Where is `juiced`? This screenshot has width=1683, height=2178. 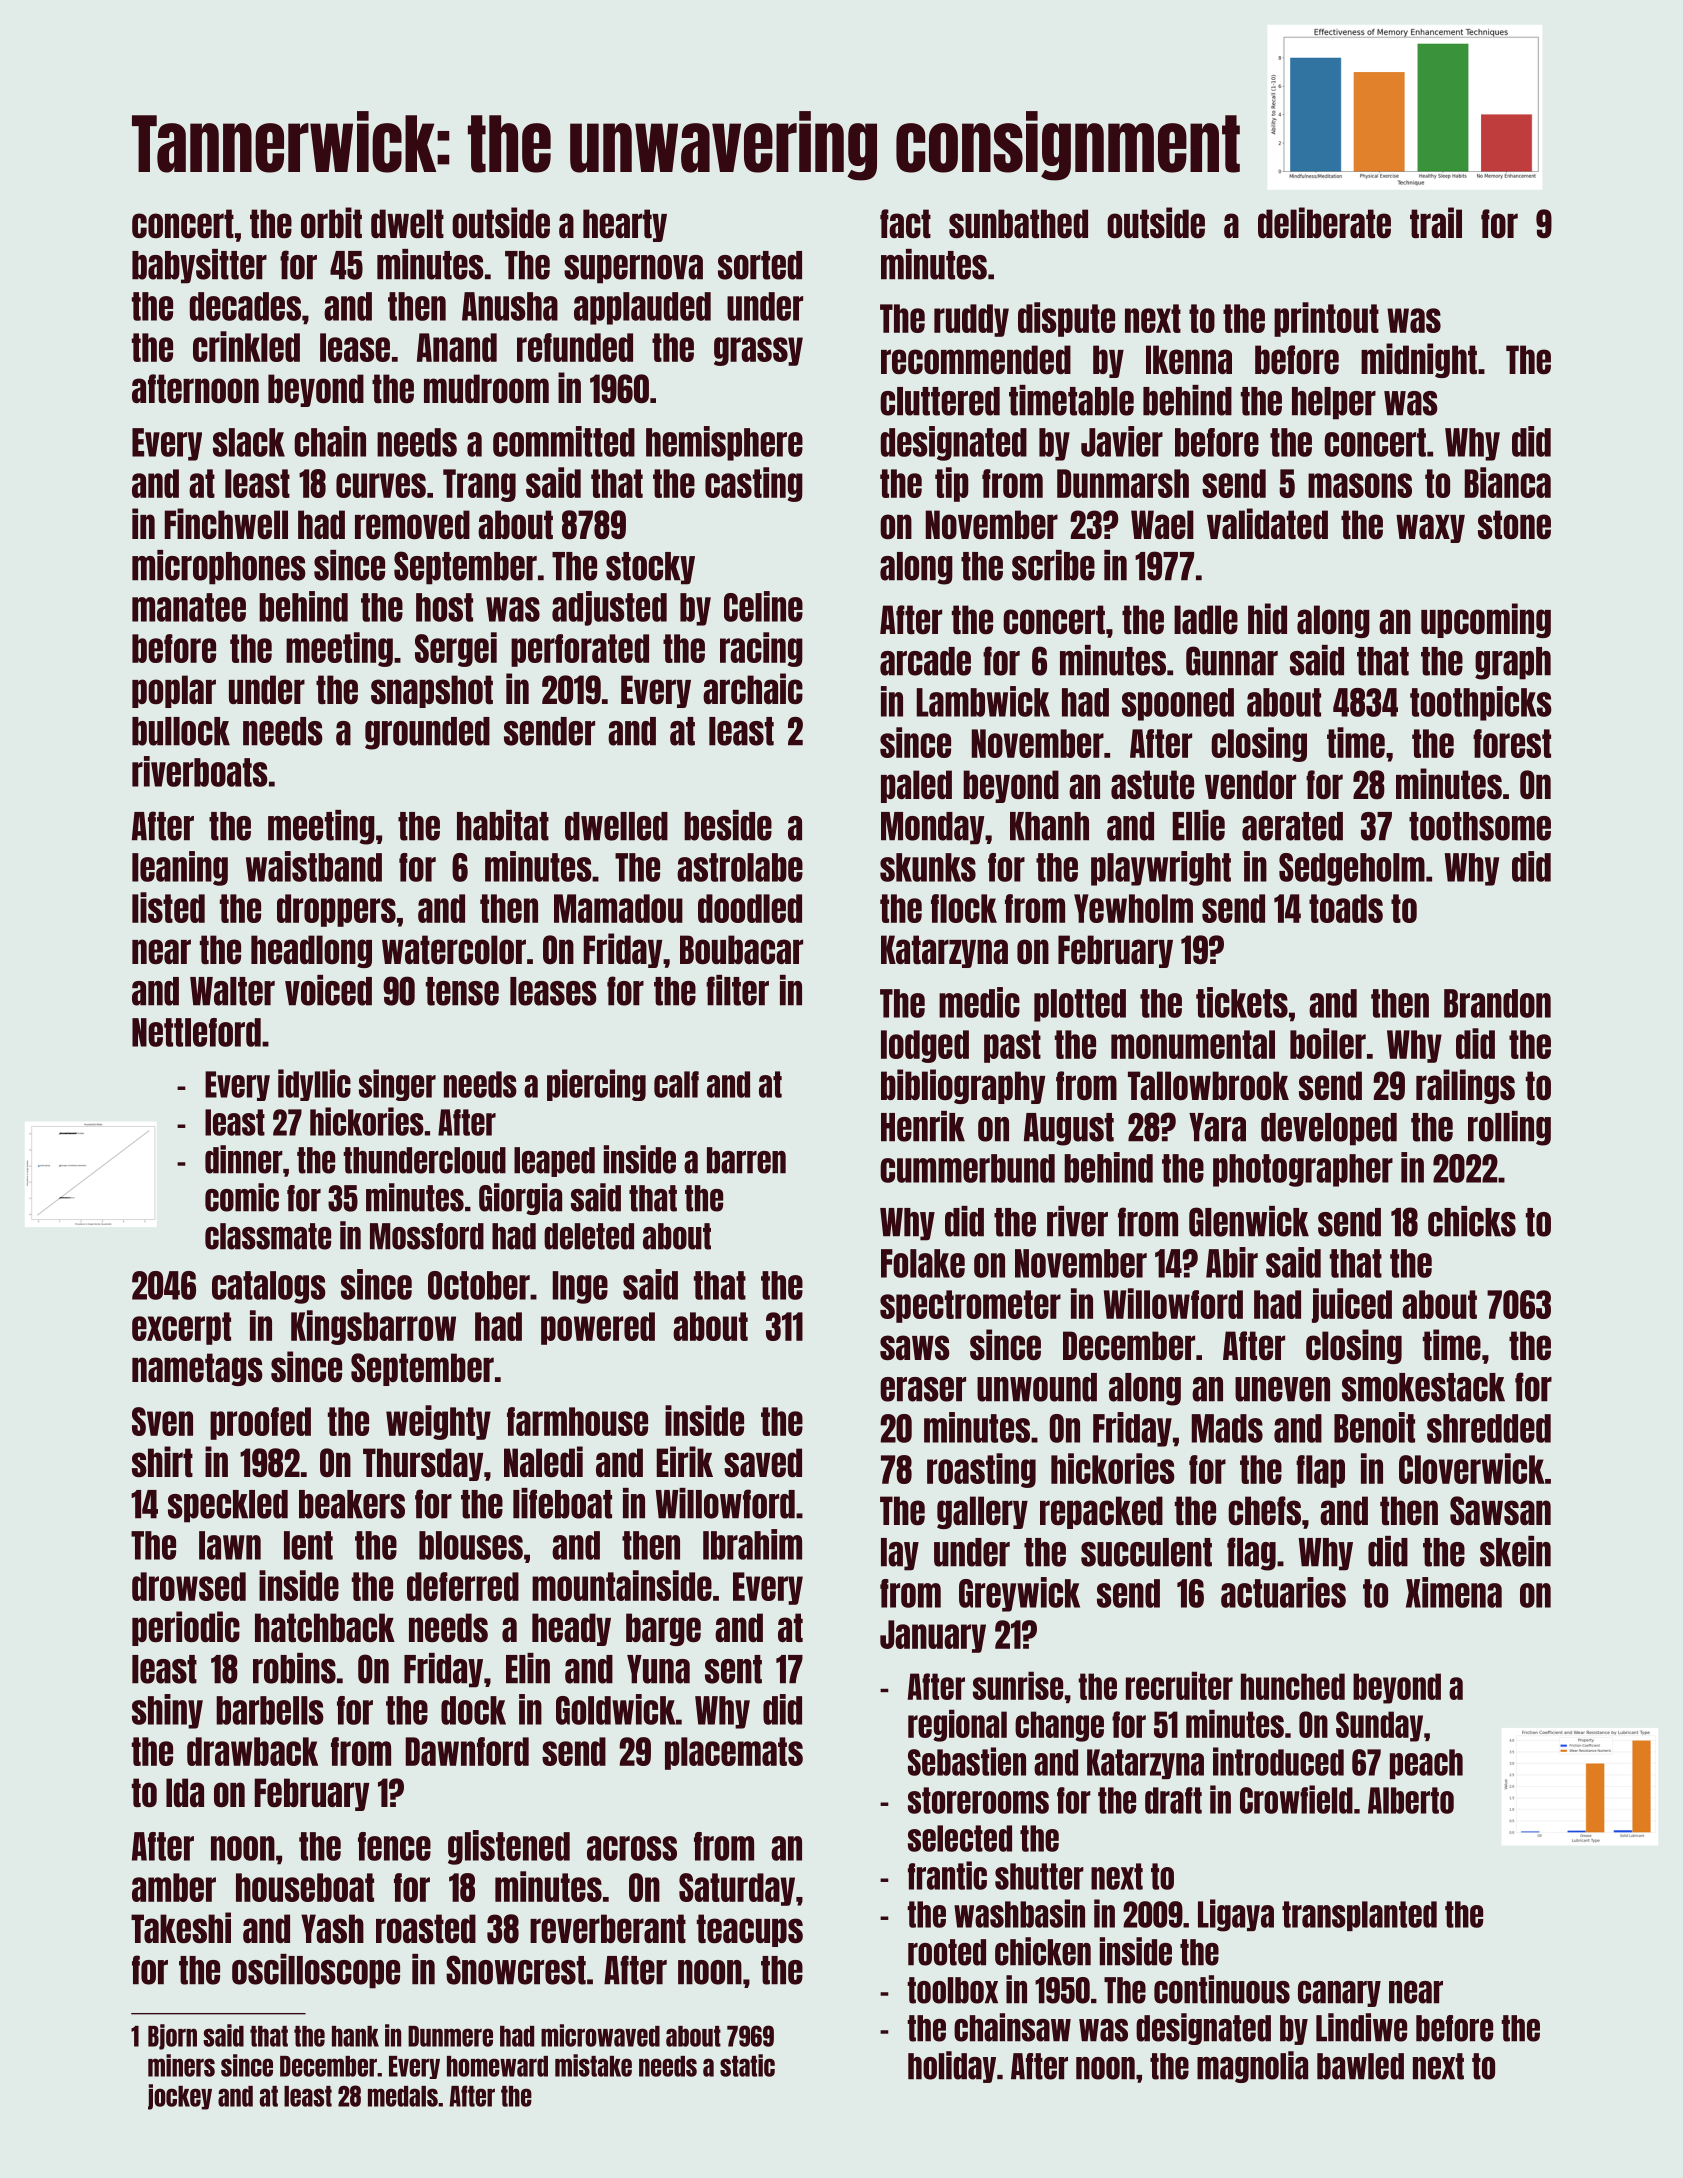
juiced is located at coordinates (1352, 1305).
